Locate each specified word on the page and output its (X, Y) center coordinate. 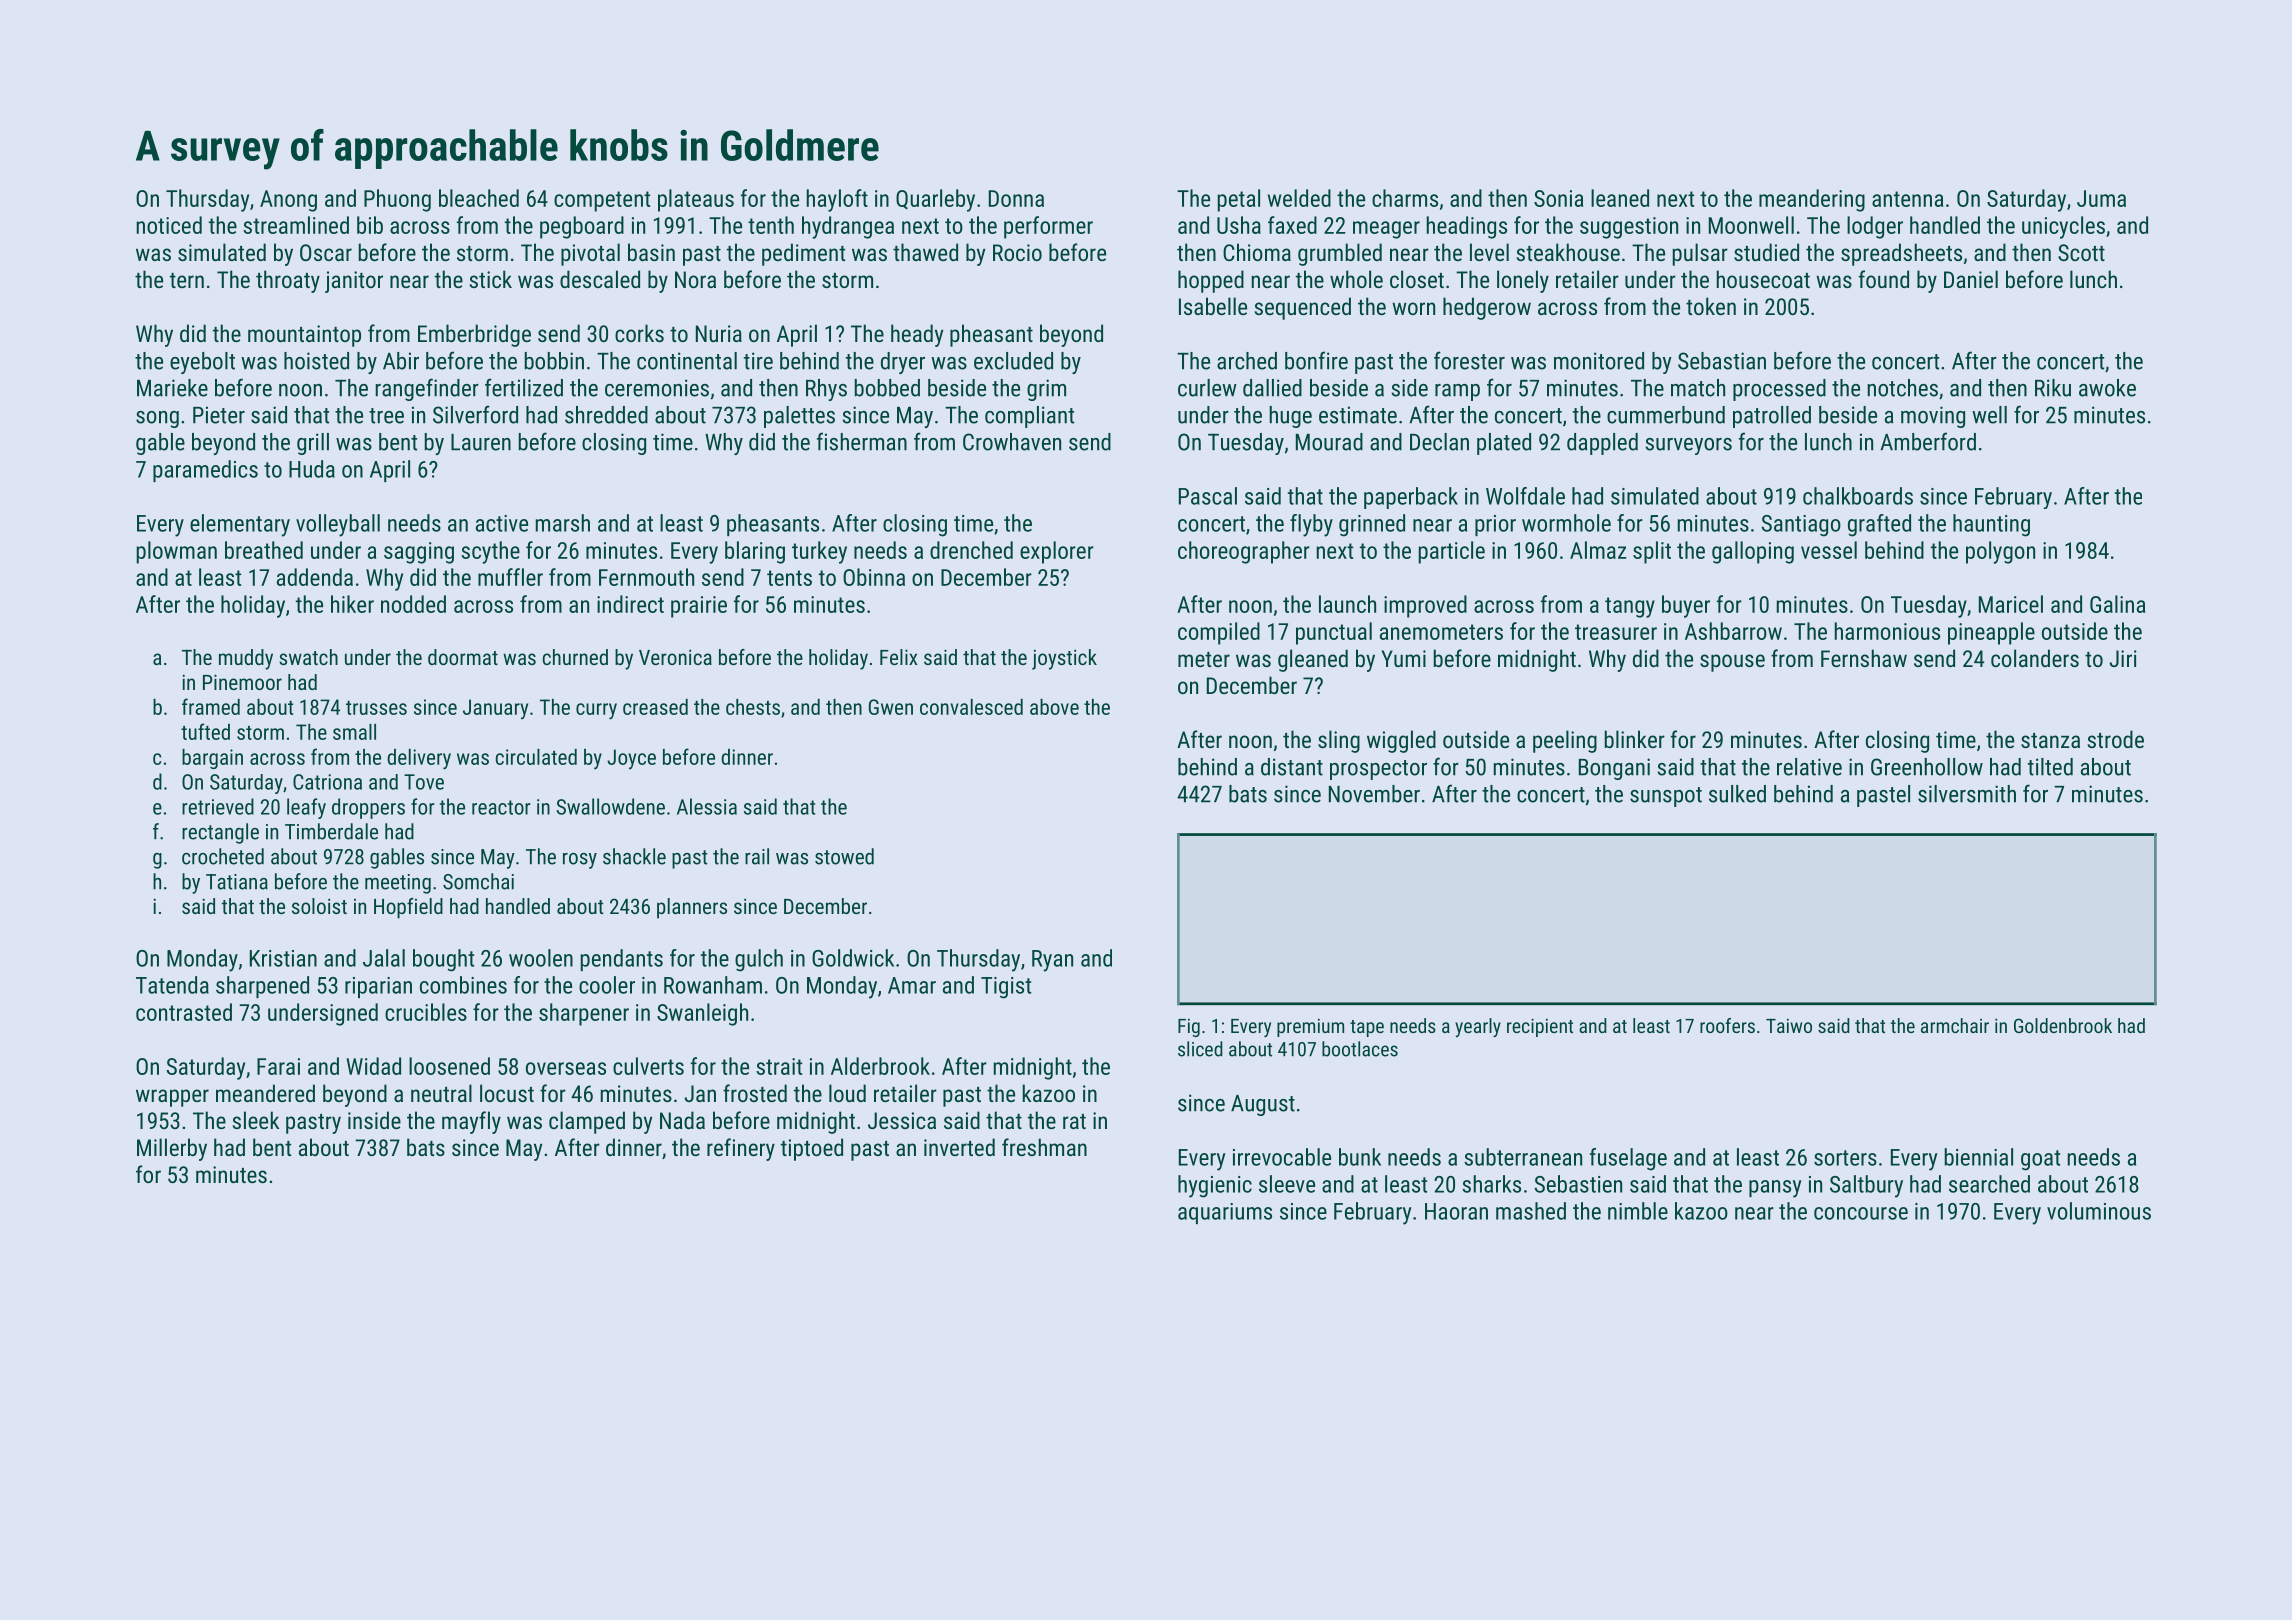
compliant (1029, 417)
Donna (1016, 198)
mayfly (471, 1122)
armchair (1955, 1025)
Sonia (1558, 198)
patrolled (1772, 417)
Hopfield (408, 908)
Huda (312, 469)
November (1374, 794)
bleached (479, 198)
